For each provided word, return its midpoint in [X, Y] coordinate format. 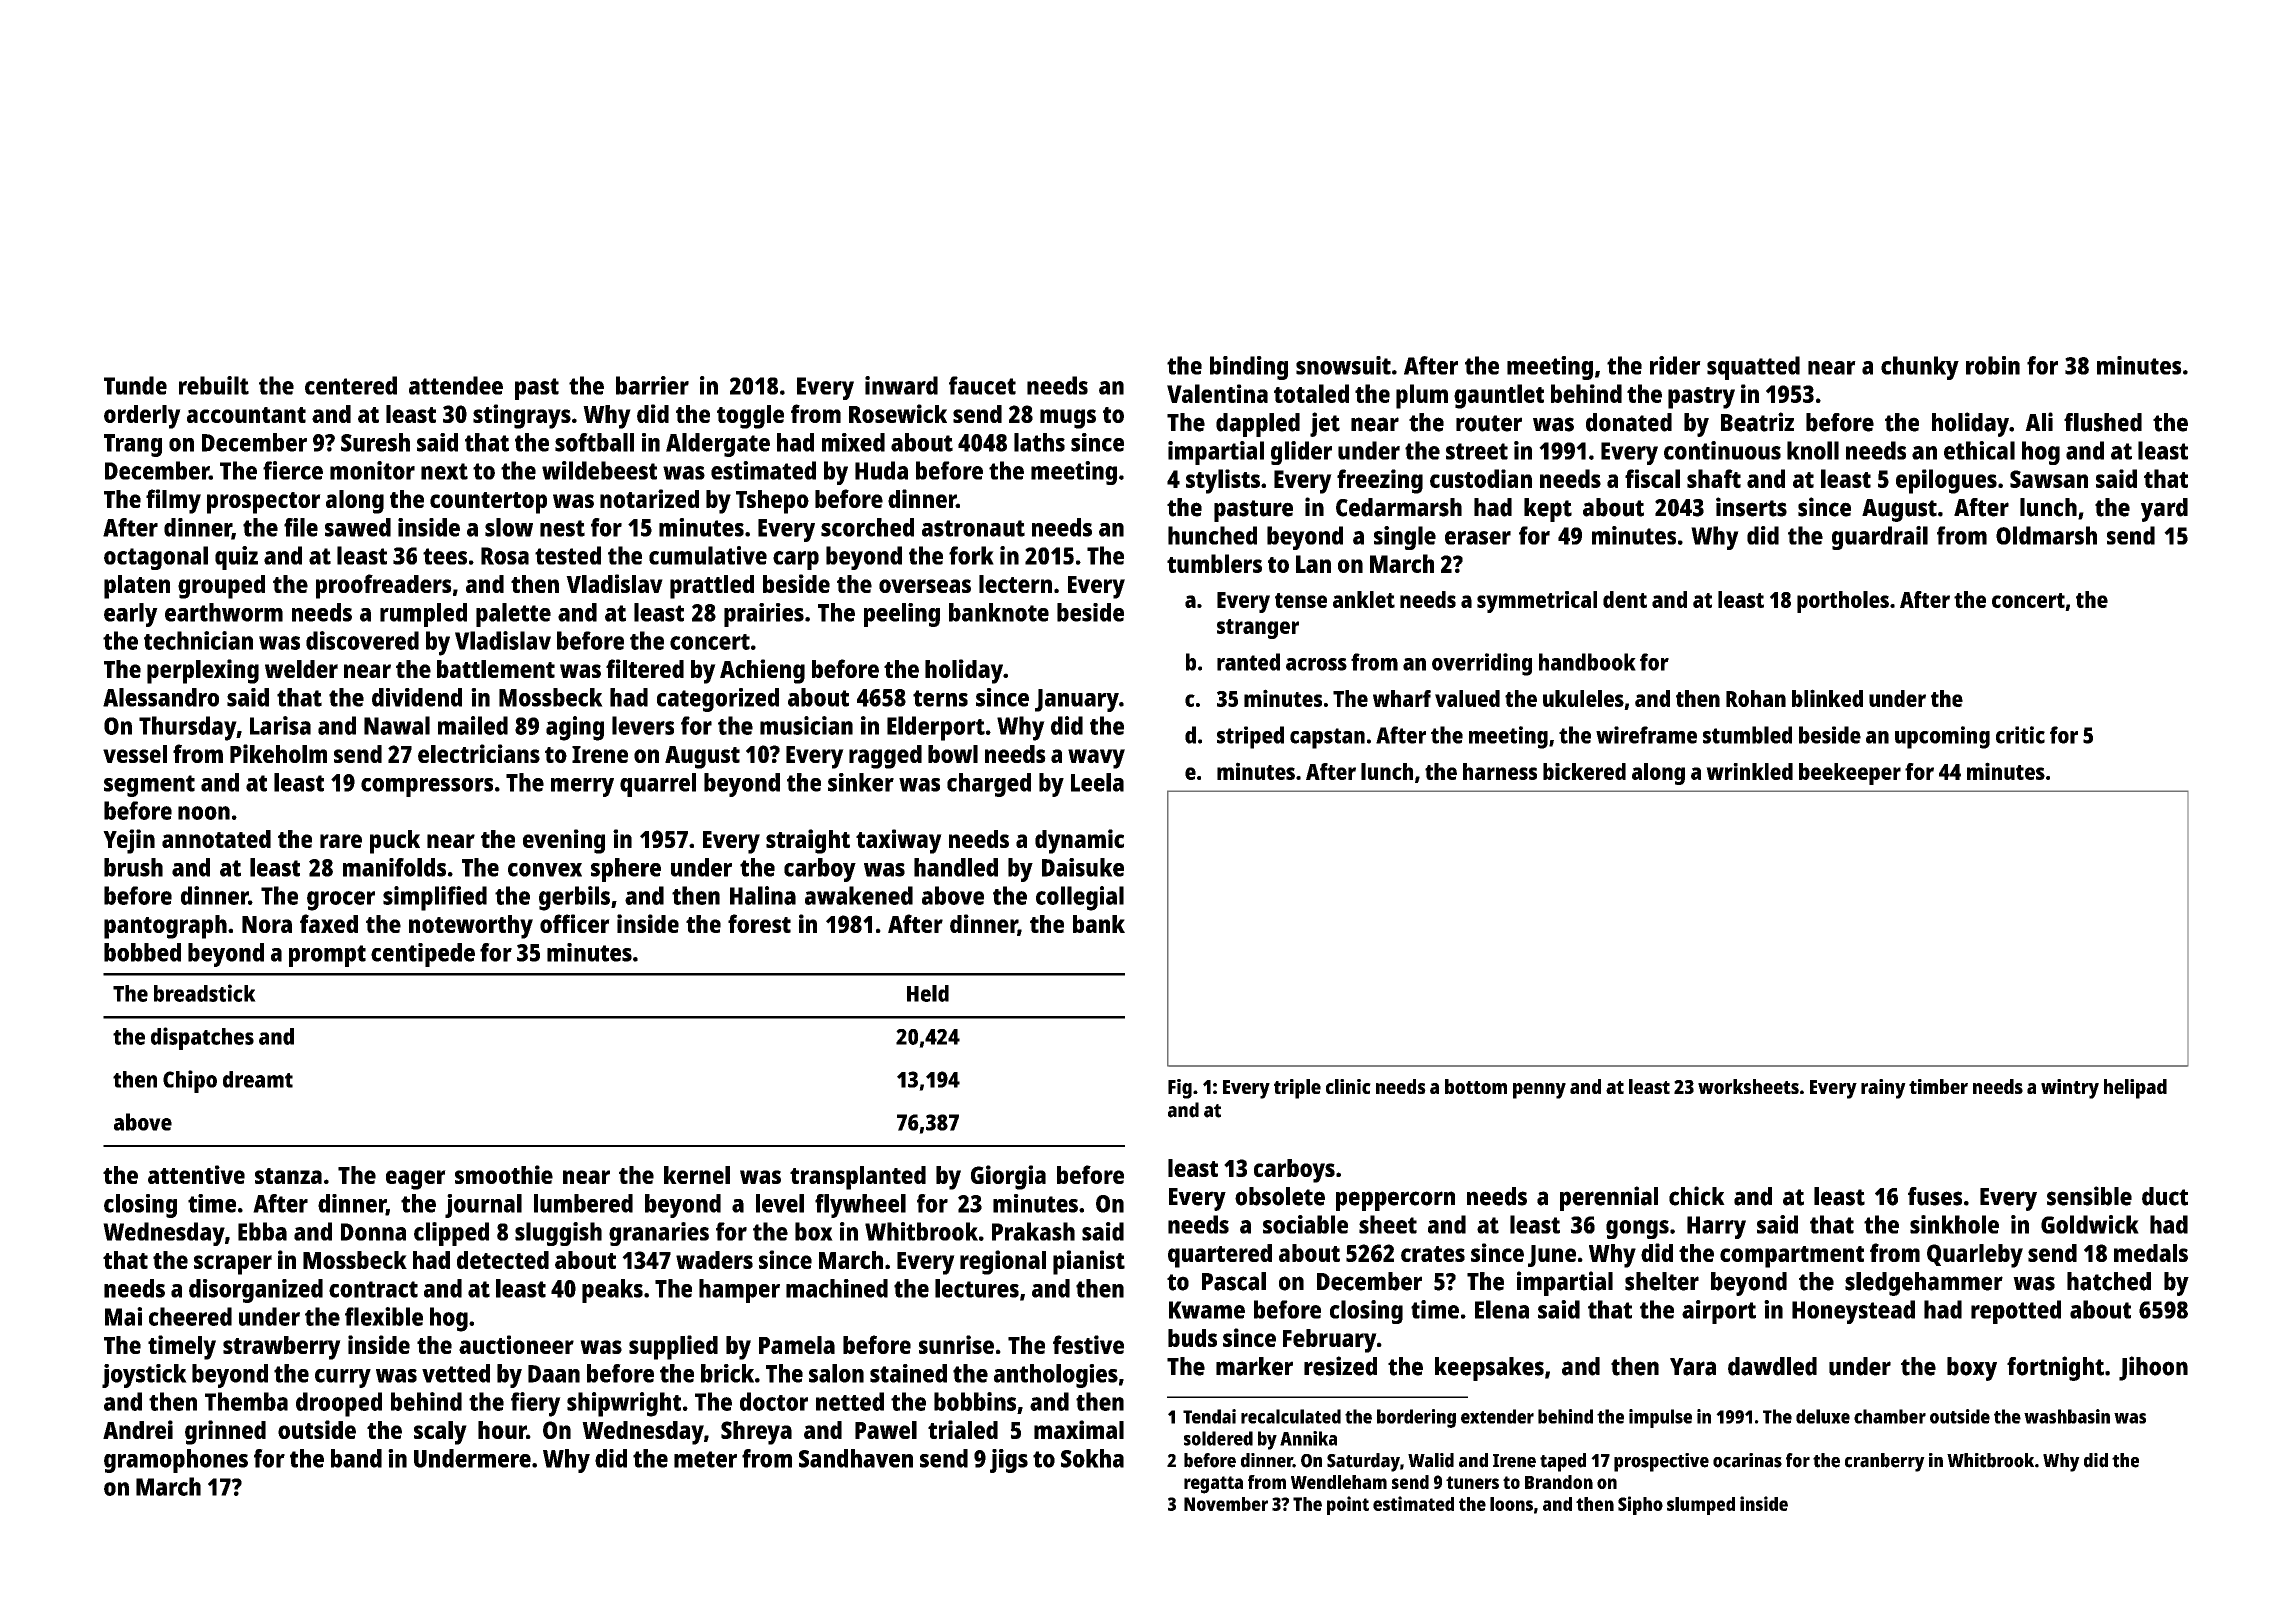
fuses [1935, 1196]
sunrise [956, 1344]
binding [1249, 368]
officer [575, 923]
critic [2020, 735]
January [1077, 700]
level [780, 1203]
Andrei [138, 1429]
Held [928, 993]
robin [1993, 365]
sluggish [558, 1234]
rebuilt [214, 385]
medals [2151, 1253]
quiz [236, 558]
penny [1539, 1091]
